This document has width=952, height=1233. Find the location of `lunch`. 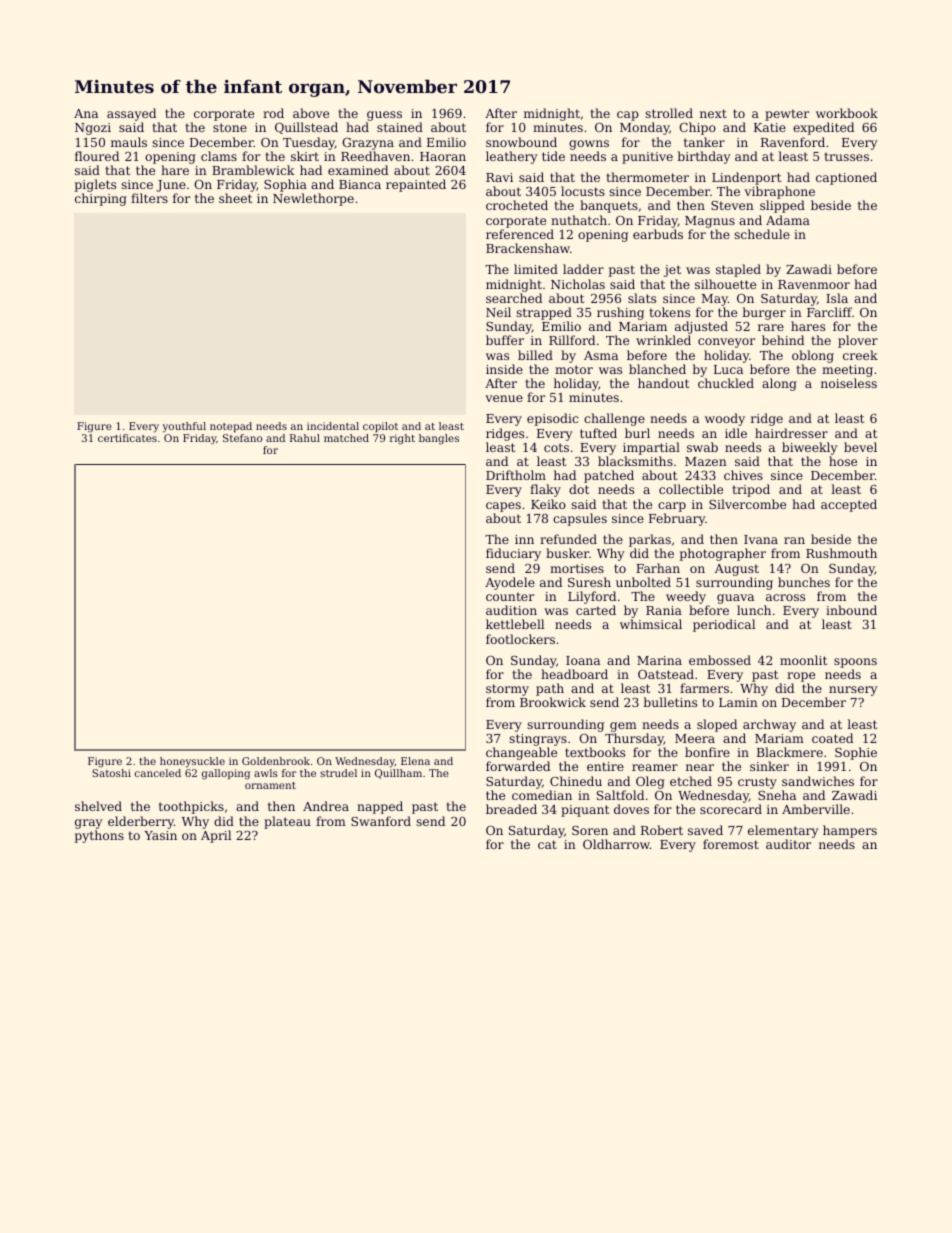

lunch is located at coordinates (754, 610).
